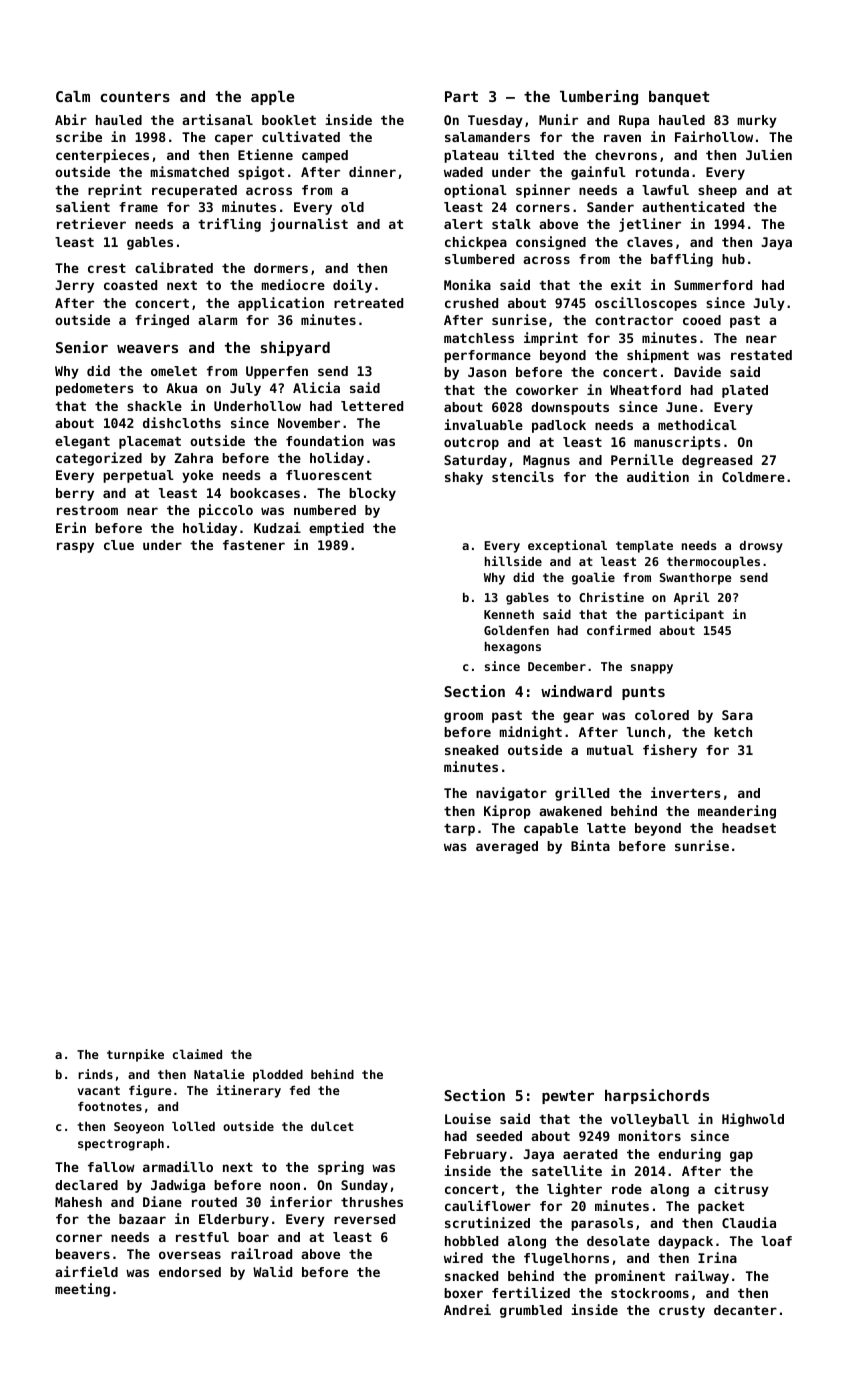  I want to click on rinds, so click(95, 1074).
